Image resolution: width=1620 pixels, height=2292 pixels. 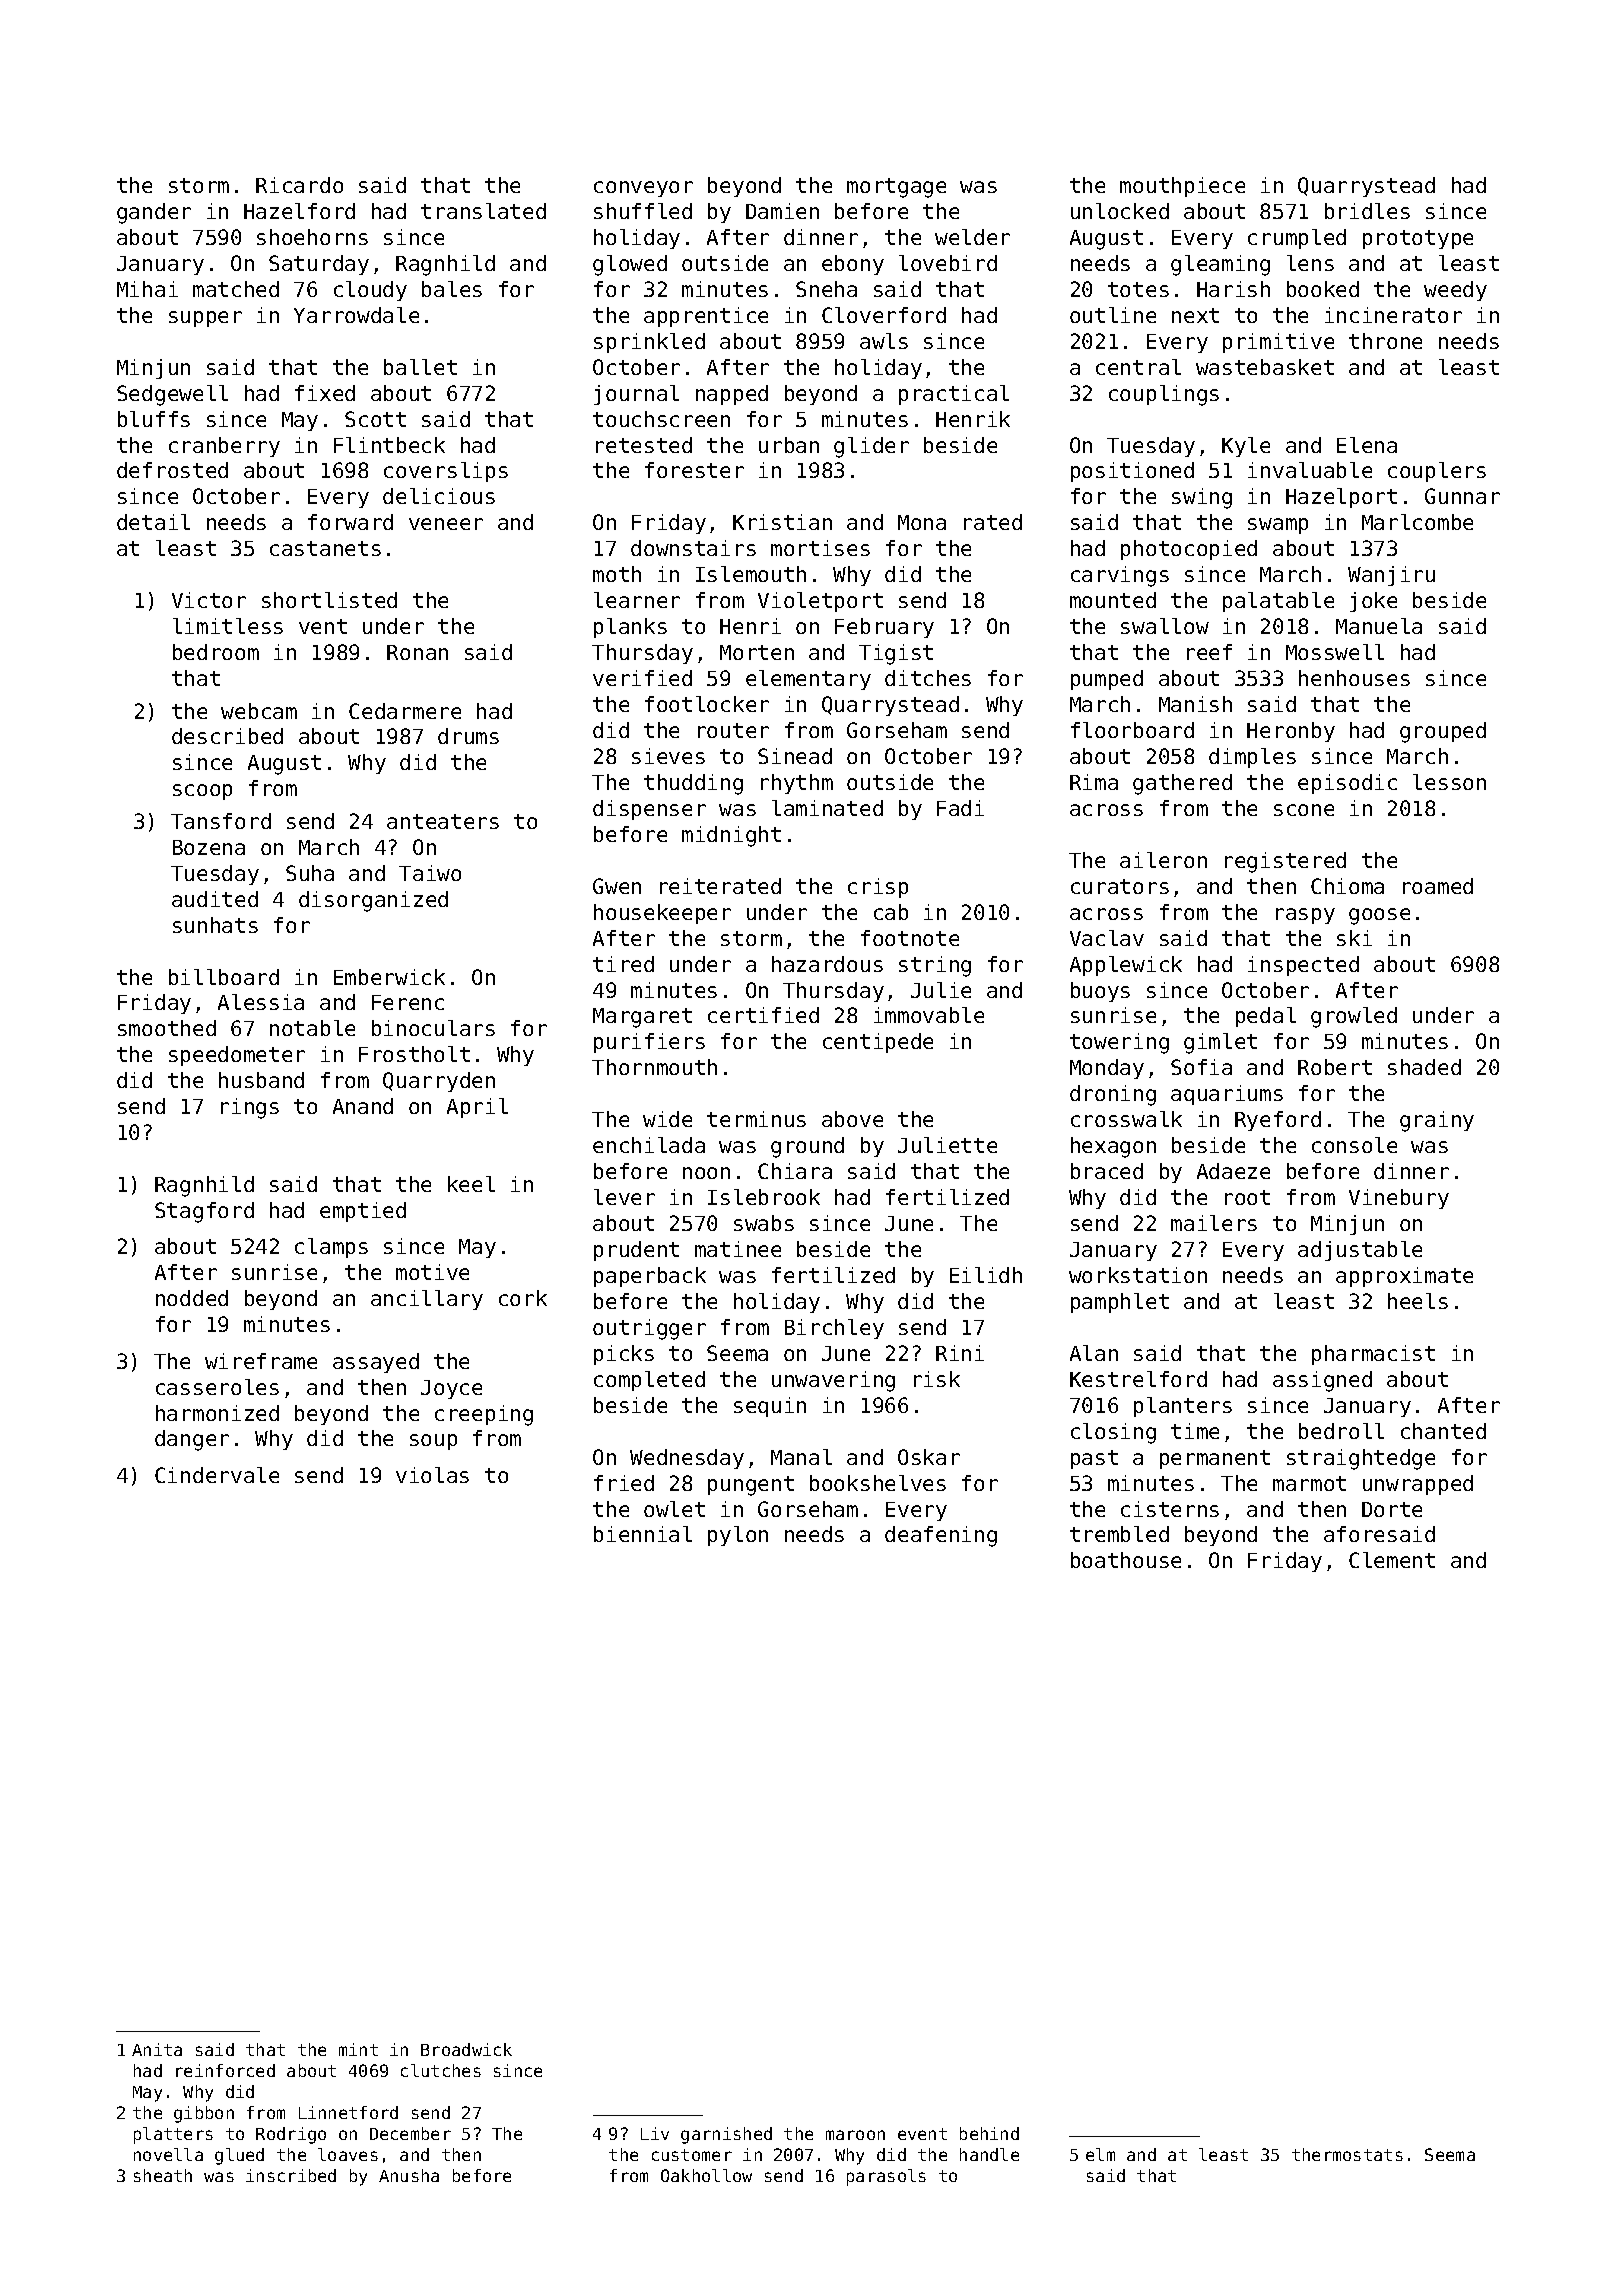 I want to click on Cindervale, so click(x=217, y=1475).
